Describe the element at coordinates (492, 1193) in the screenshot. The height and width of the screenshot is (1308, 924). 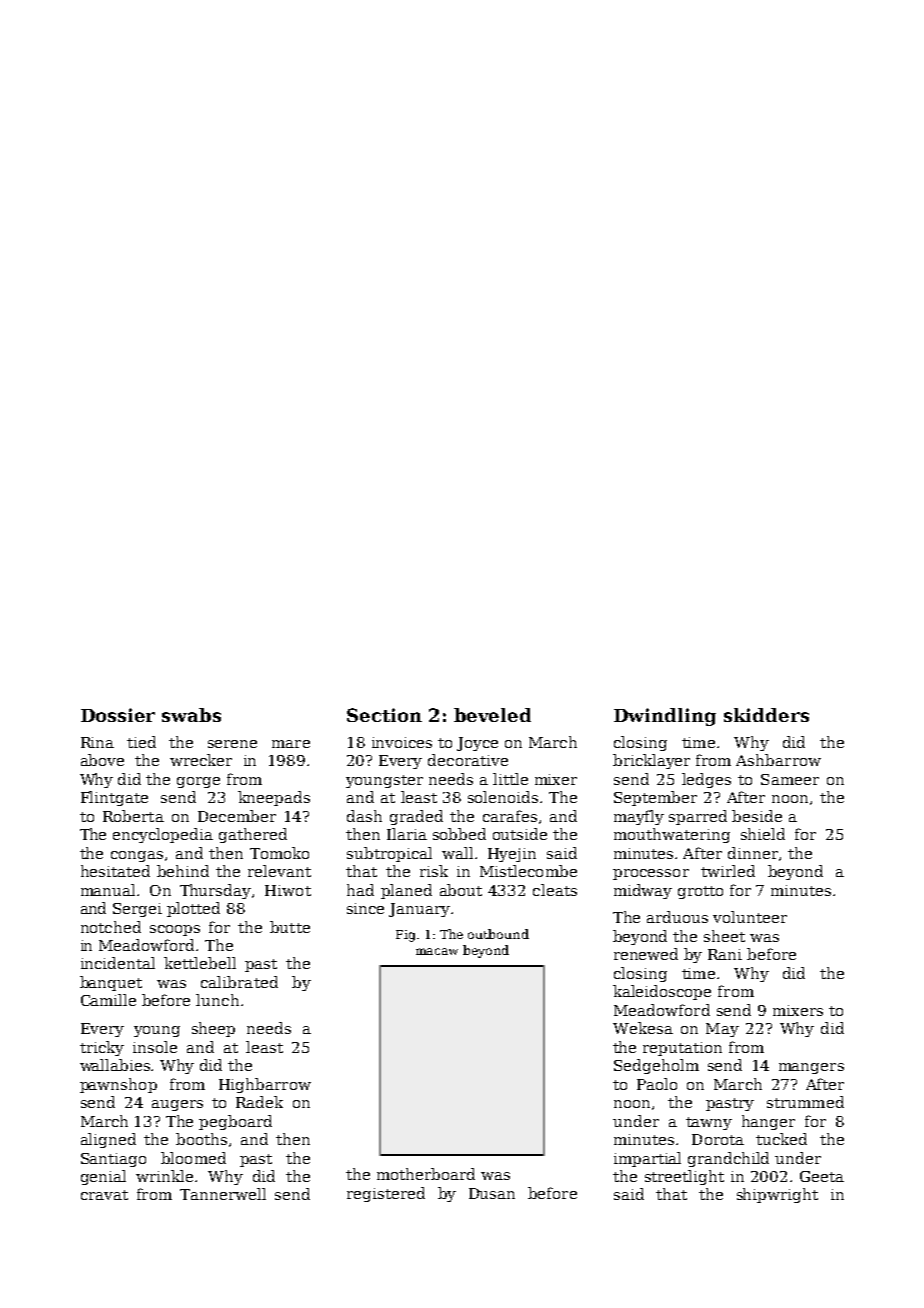
I see `Dusan` at that location.
